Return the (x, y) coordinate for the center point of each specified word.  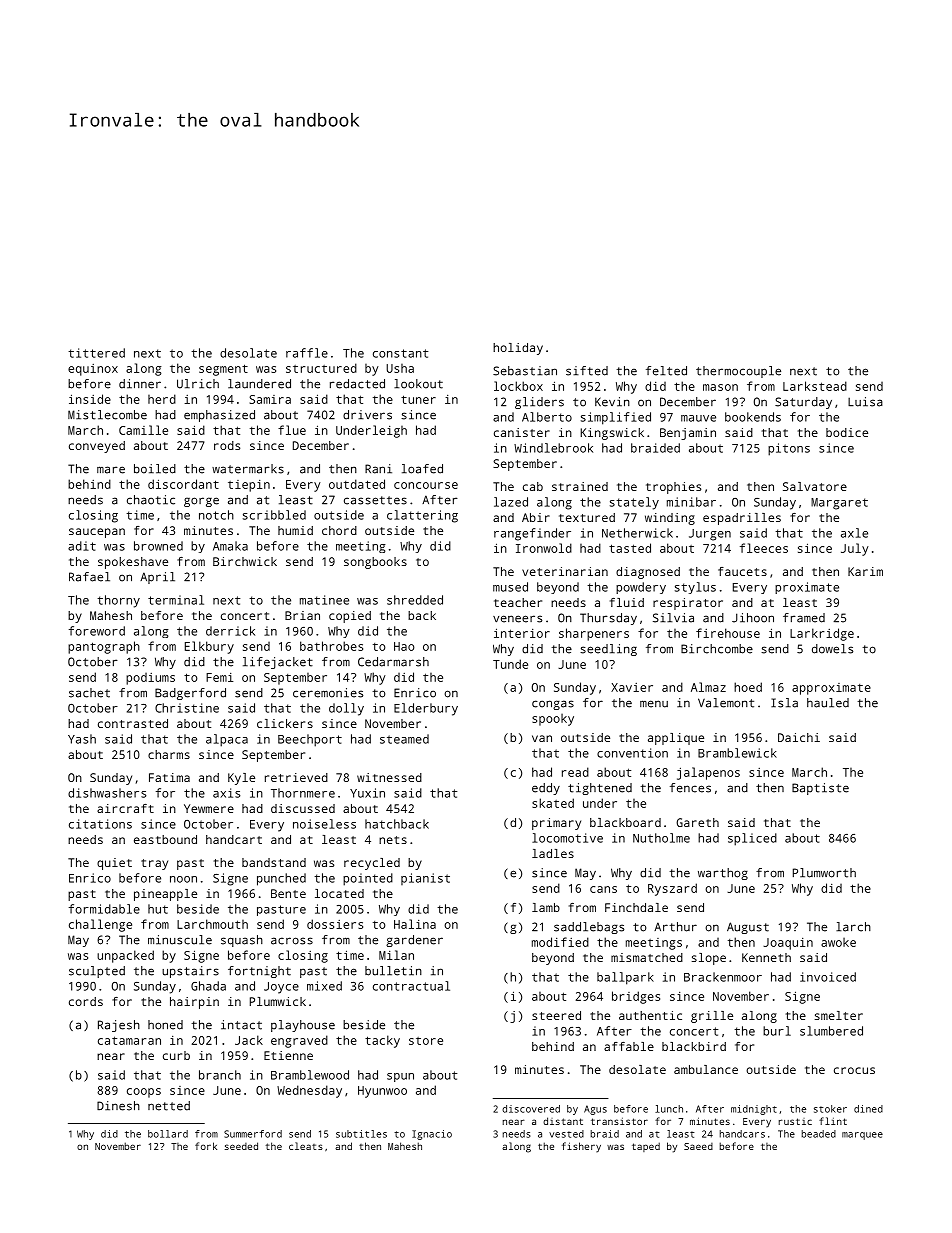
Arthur (675, 927)
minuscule (180, 940)
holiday (518, 349)
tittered (96, 353)
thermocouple (738, 372)
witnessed (389, 777)
